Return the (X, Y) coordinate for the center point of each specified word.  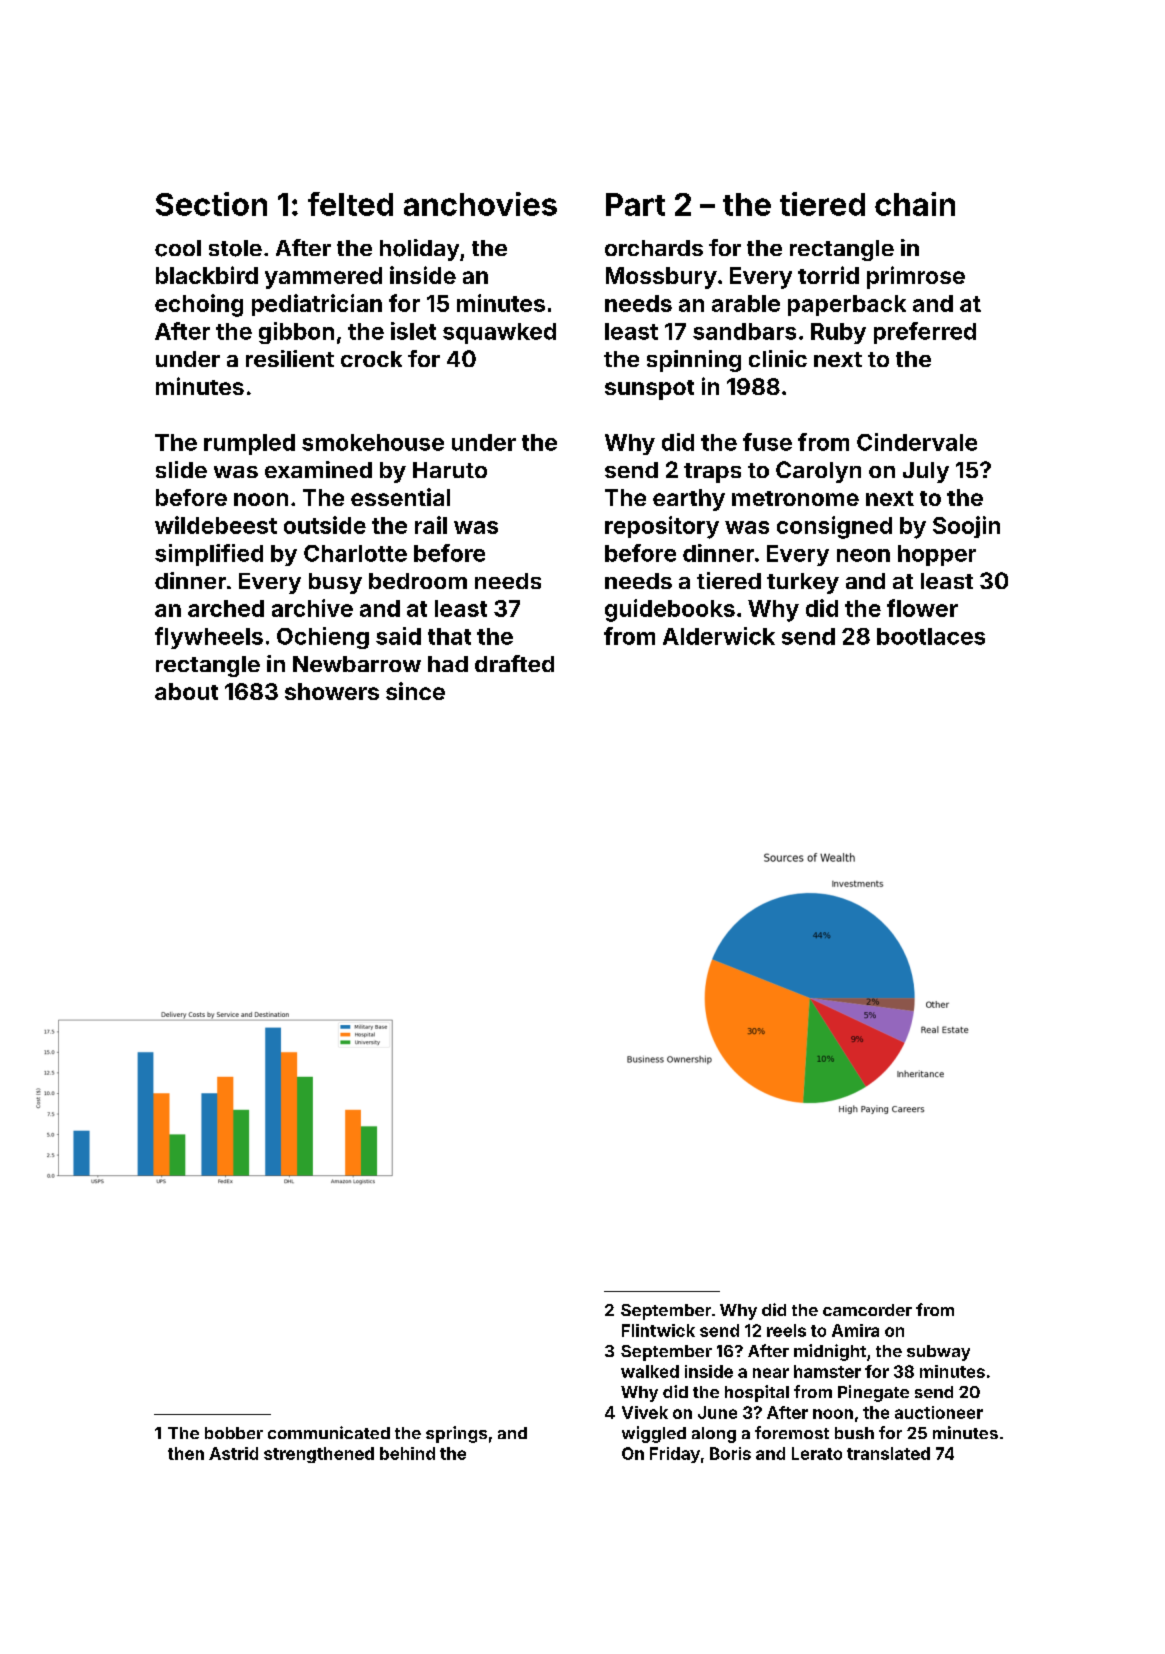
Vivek (645, 1412)
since (415, 691)
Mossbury (661, 278)
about (186, 691)
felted (350, 204)
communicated (329, 1432)
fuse (767, 442)
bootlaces (931, 636)
